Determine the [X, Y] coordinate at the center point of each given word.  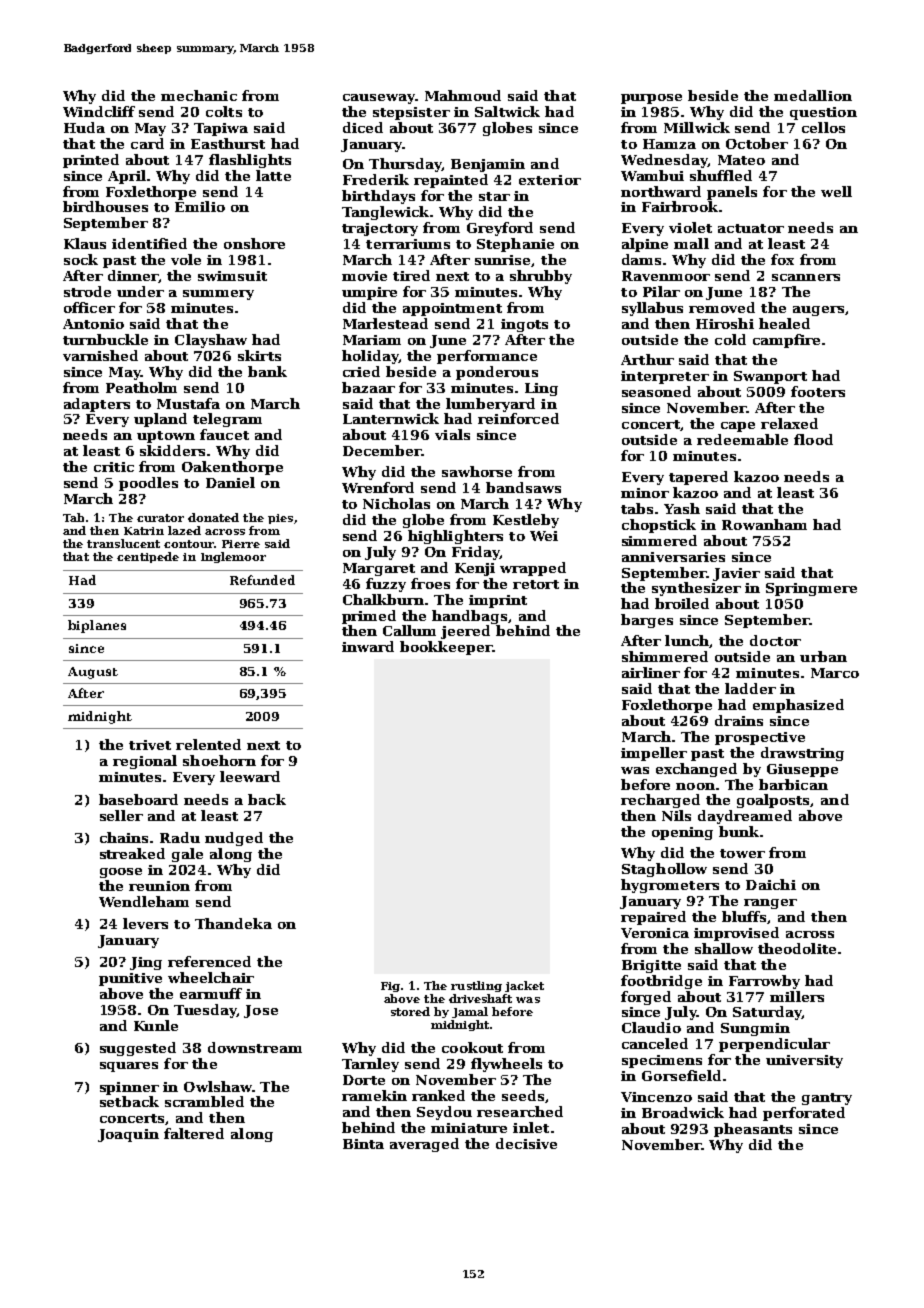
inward [368, 646]
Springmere [811, 589]
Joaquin [128, 1135]
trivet [150, 745]
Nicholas [396, 503]
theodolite [797, 948]
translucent [123, 543]
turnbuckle [105, 339]
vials [452, 434]
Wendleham [144, 901]
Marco [835, 673]
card [147, 143]
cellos [823, 127]
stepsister [411, 113]
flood [813, 439]
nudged [234, 839]
